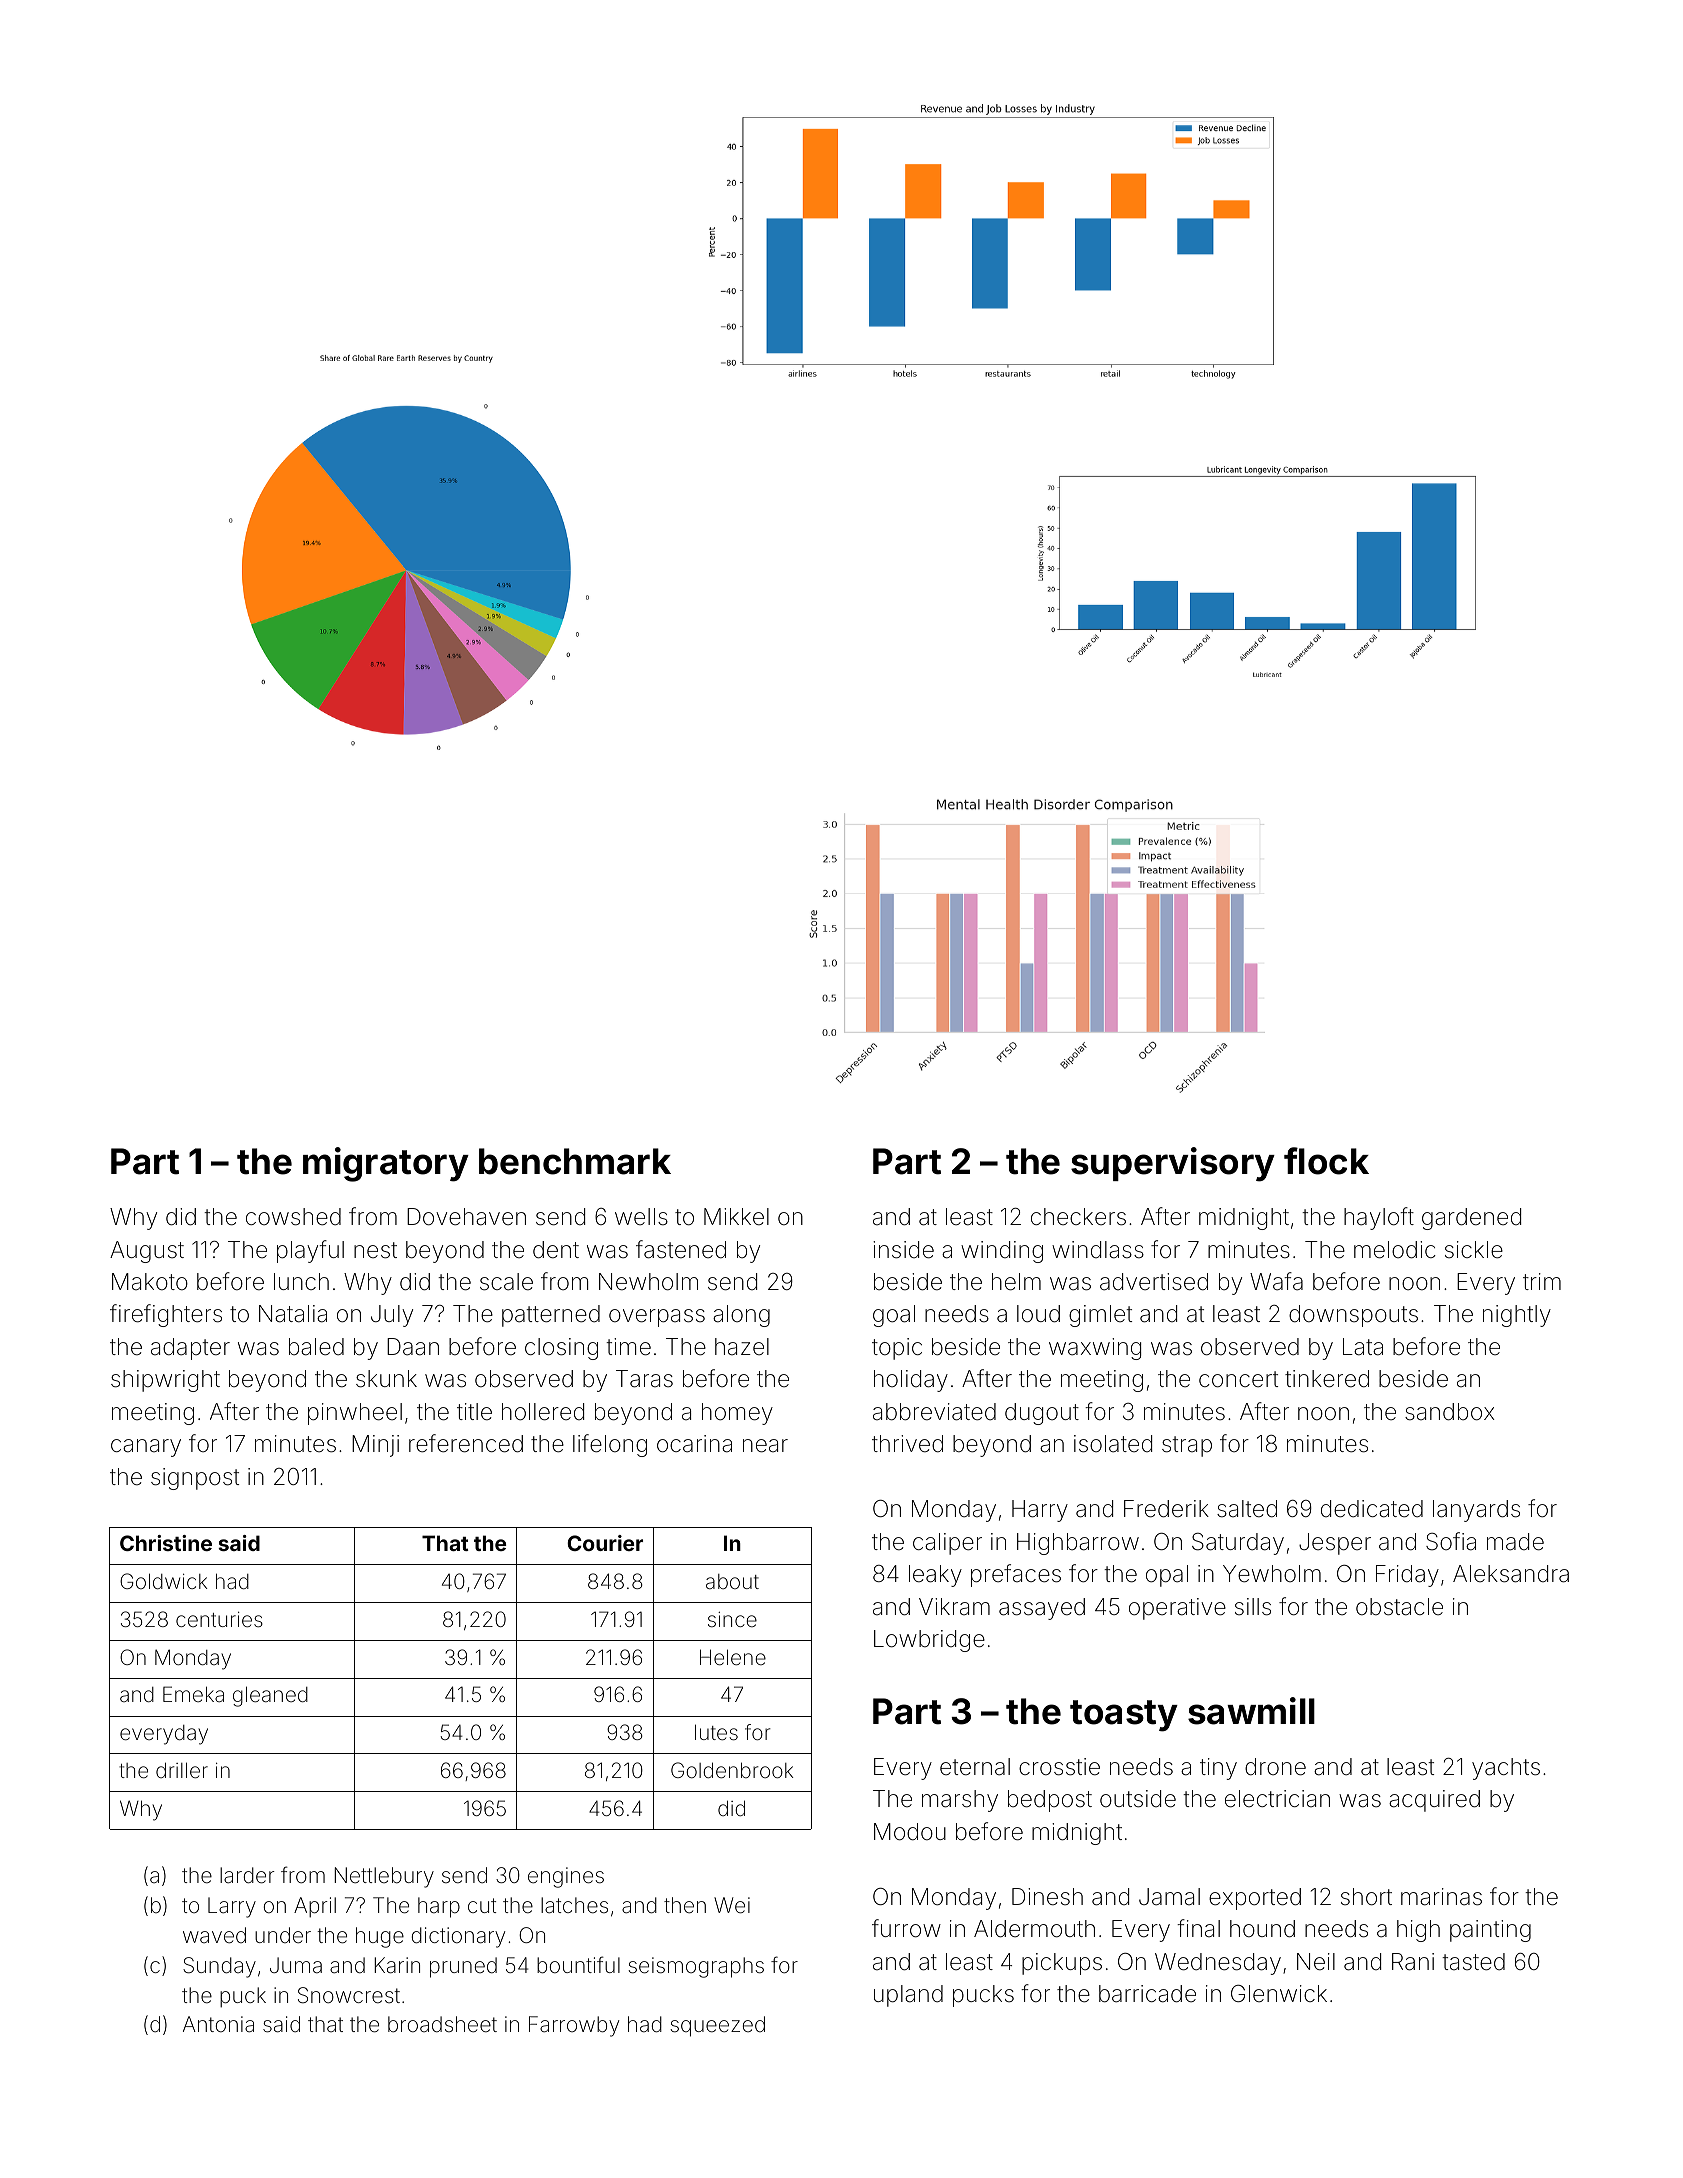 The width and height of the image is (1683, 2178). I want to click on flock, so click(1326, 1161).
